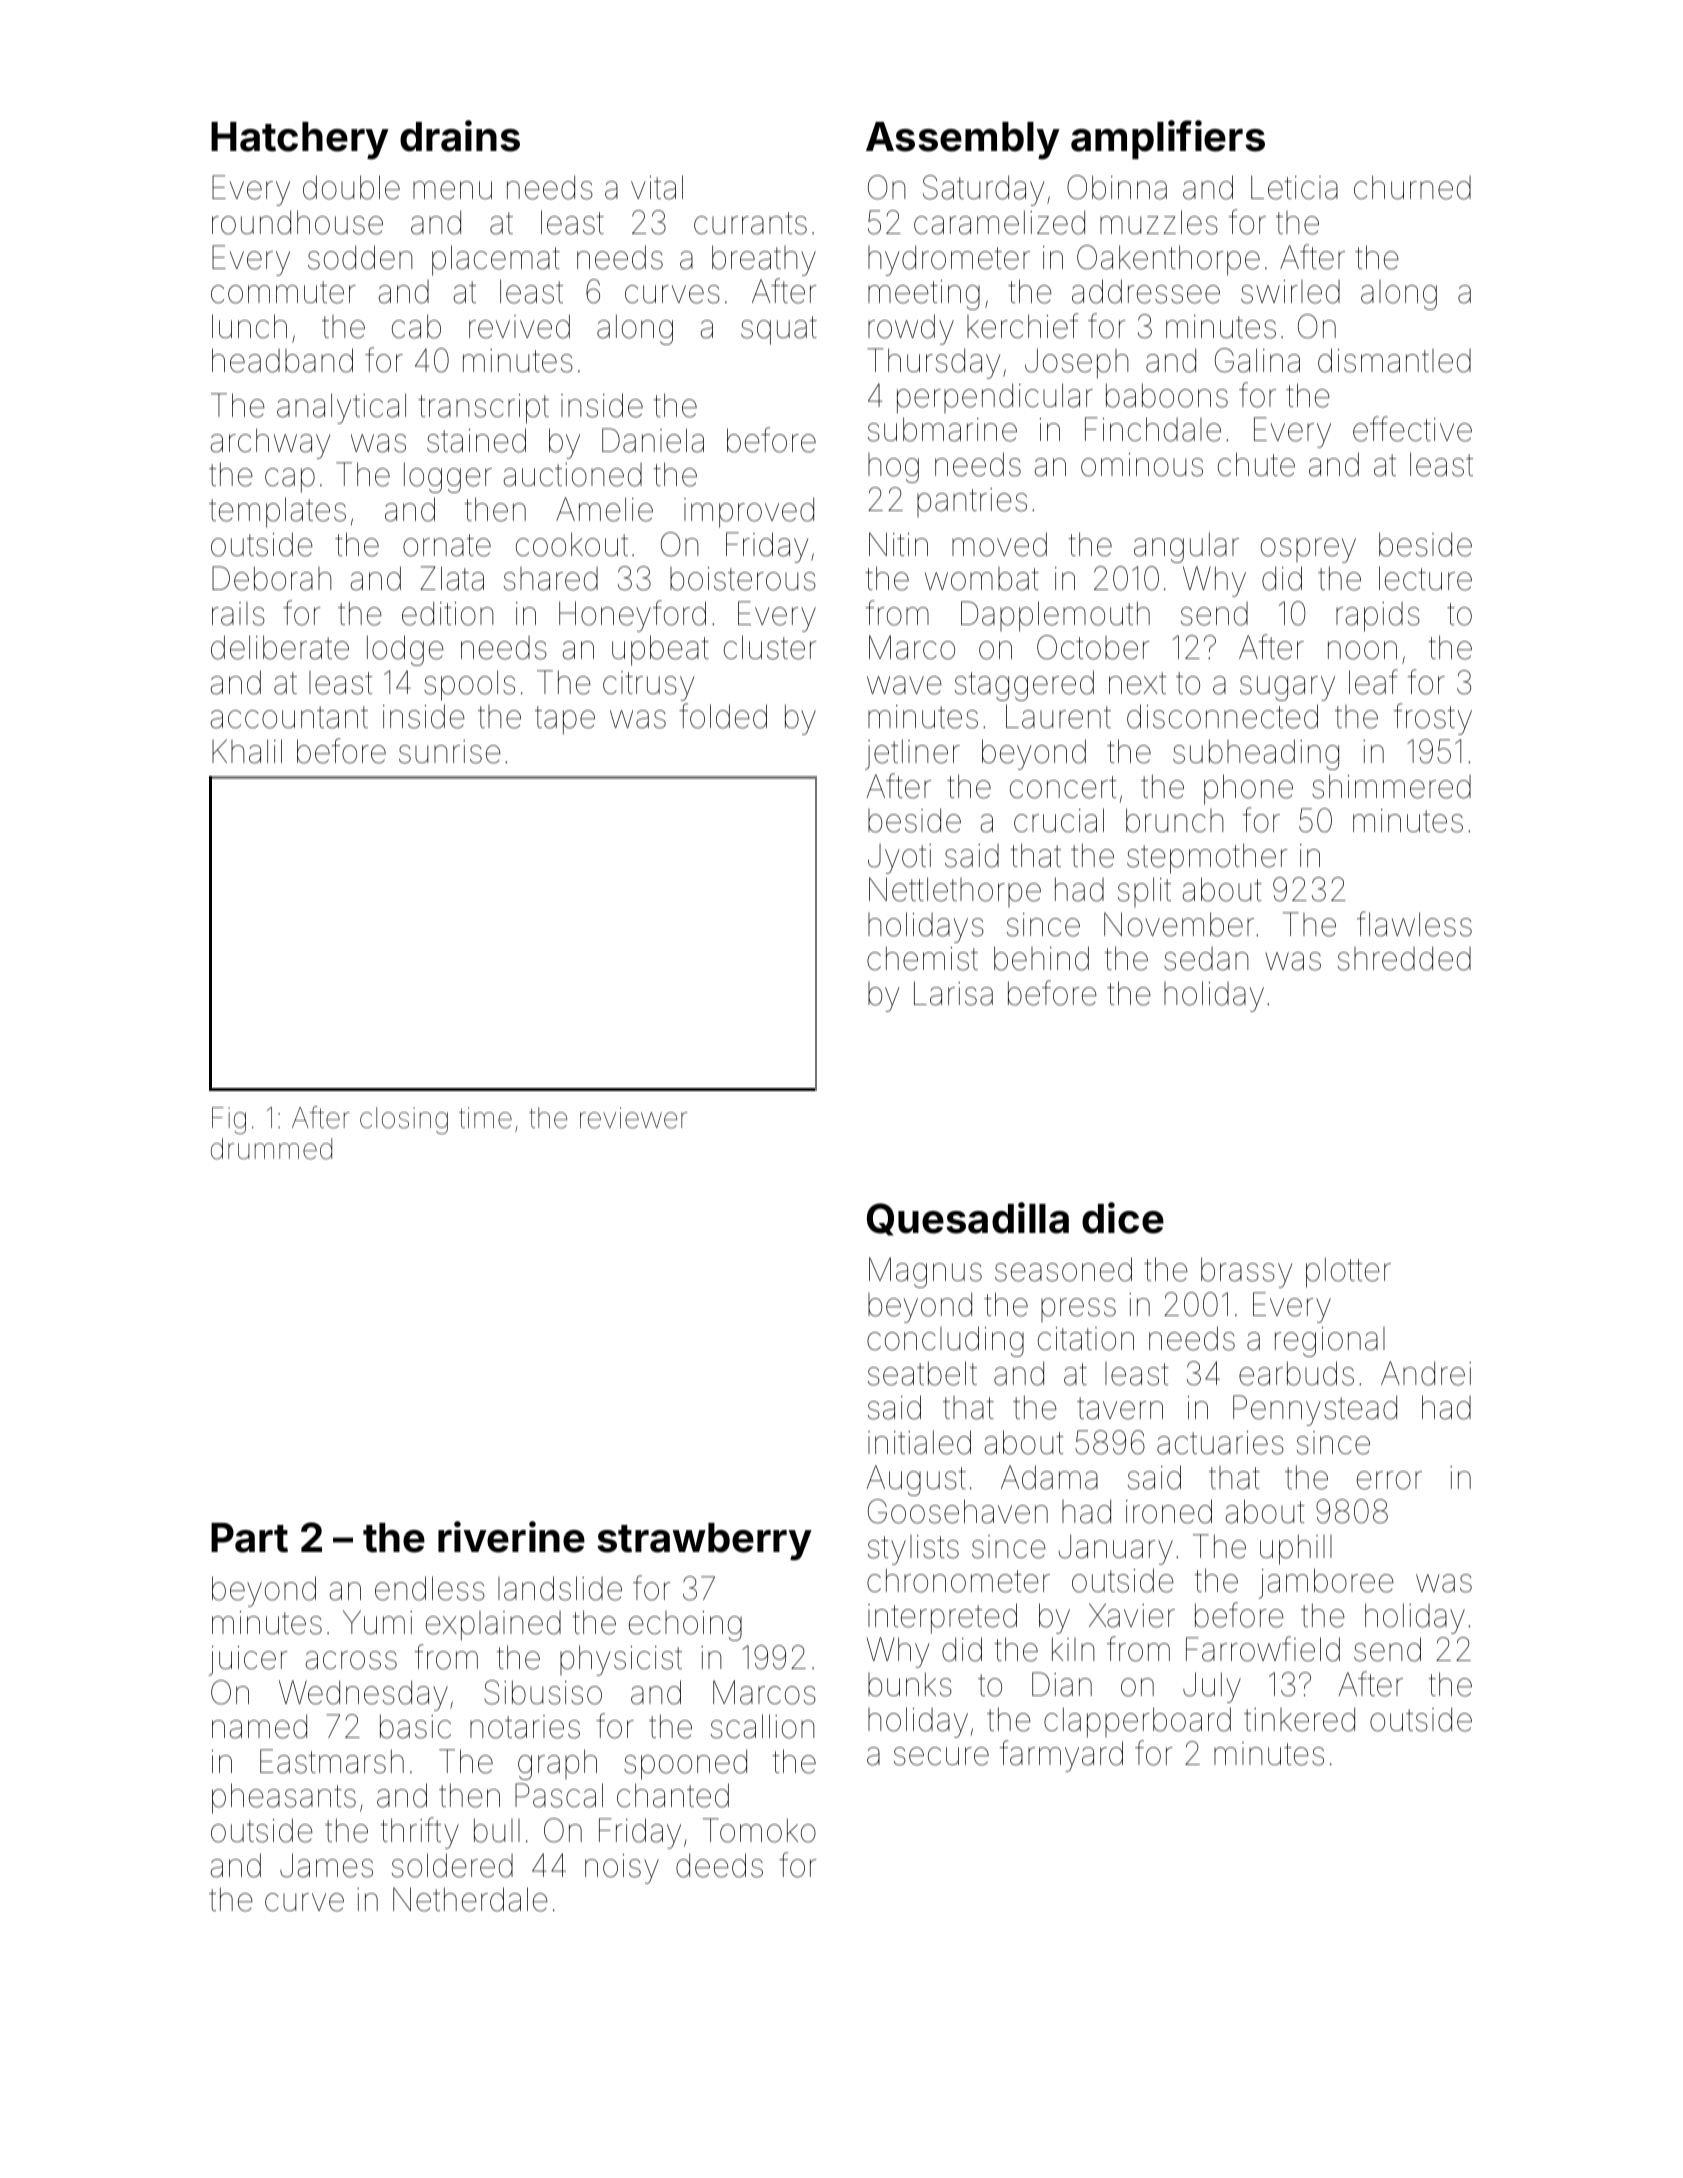  I want to click on error, so click(1389, 1480).
